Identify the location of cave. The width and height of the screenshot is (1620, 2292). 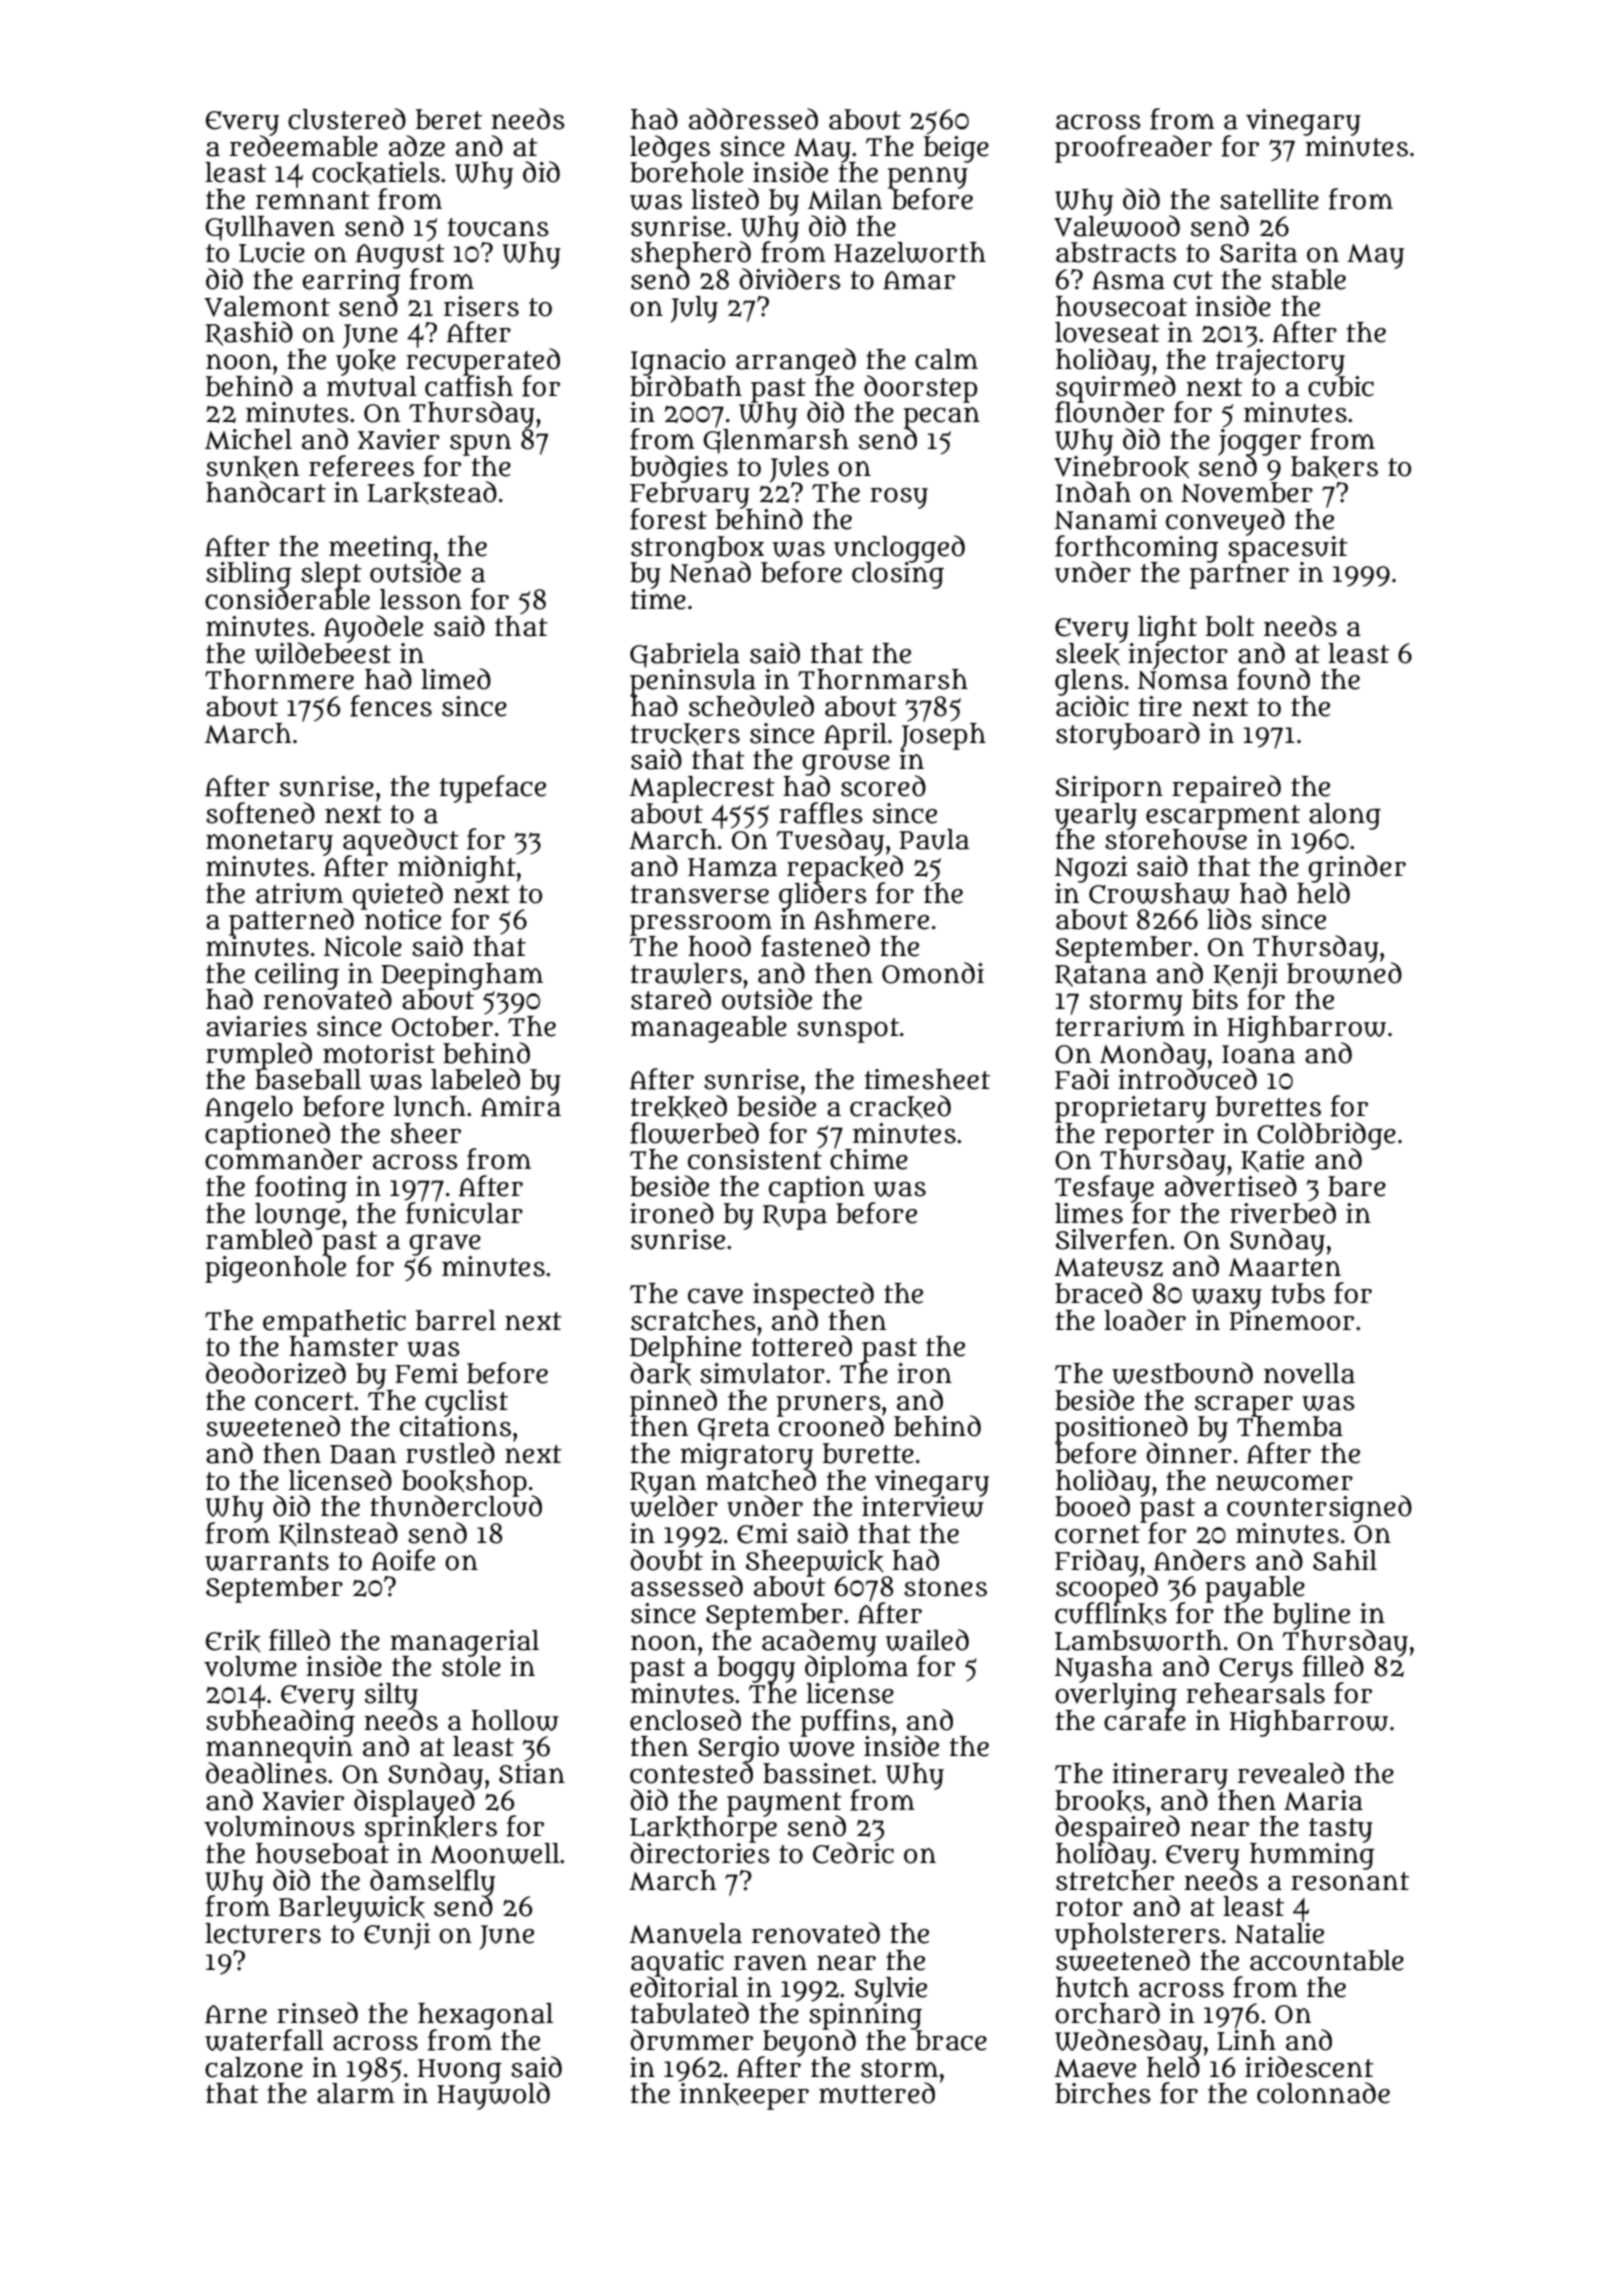
(715, 1296).
